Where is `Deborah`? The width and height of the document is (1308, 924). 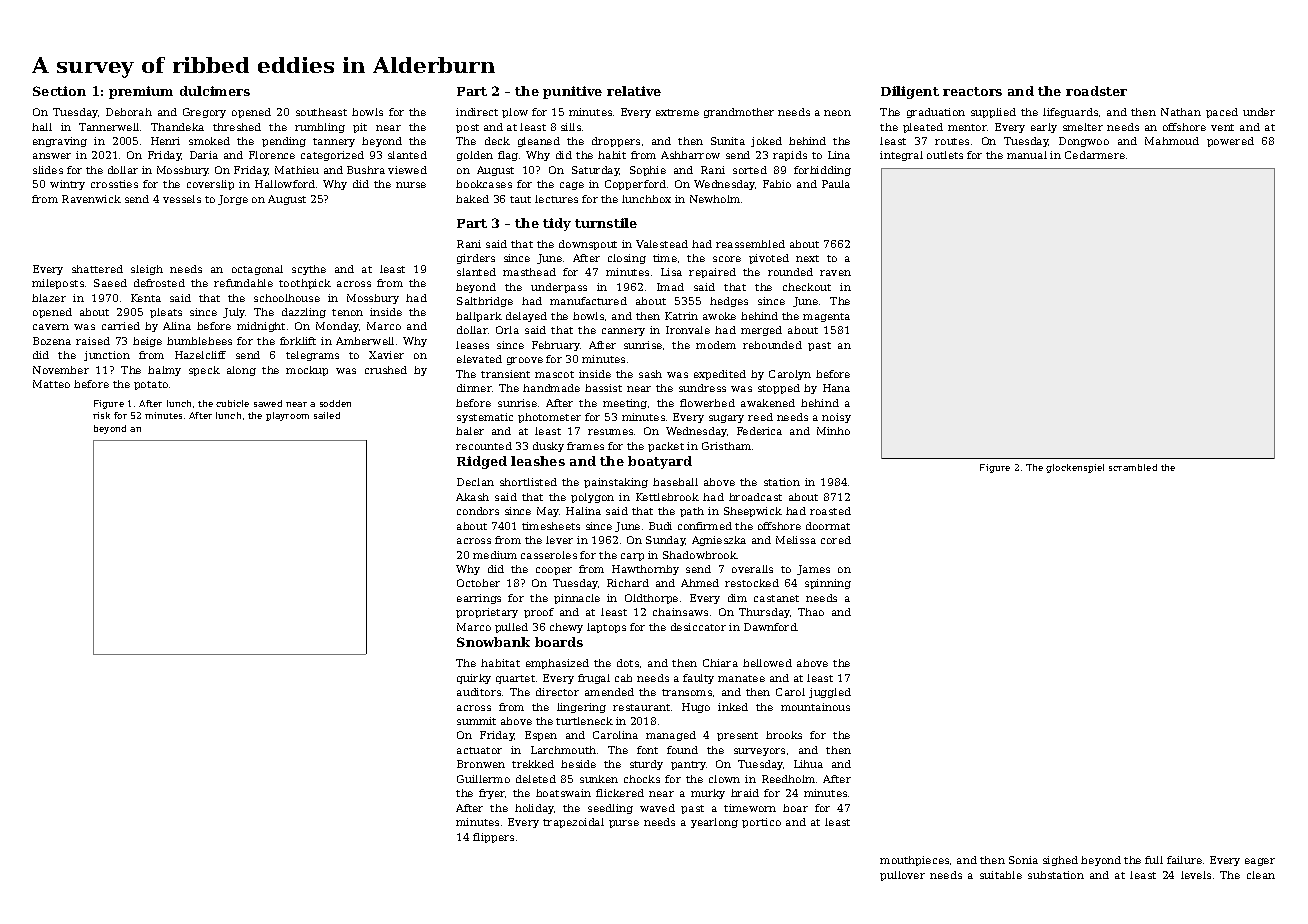 Deborah is located at coordinates (129, 112).
